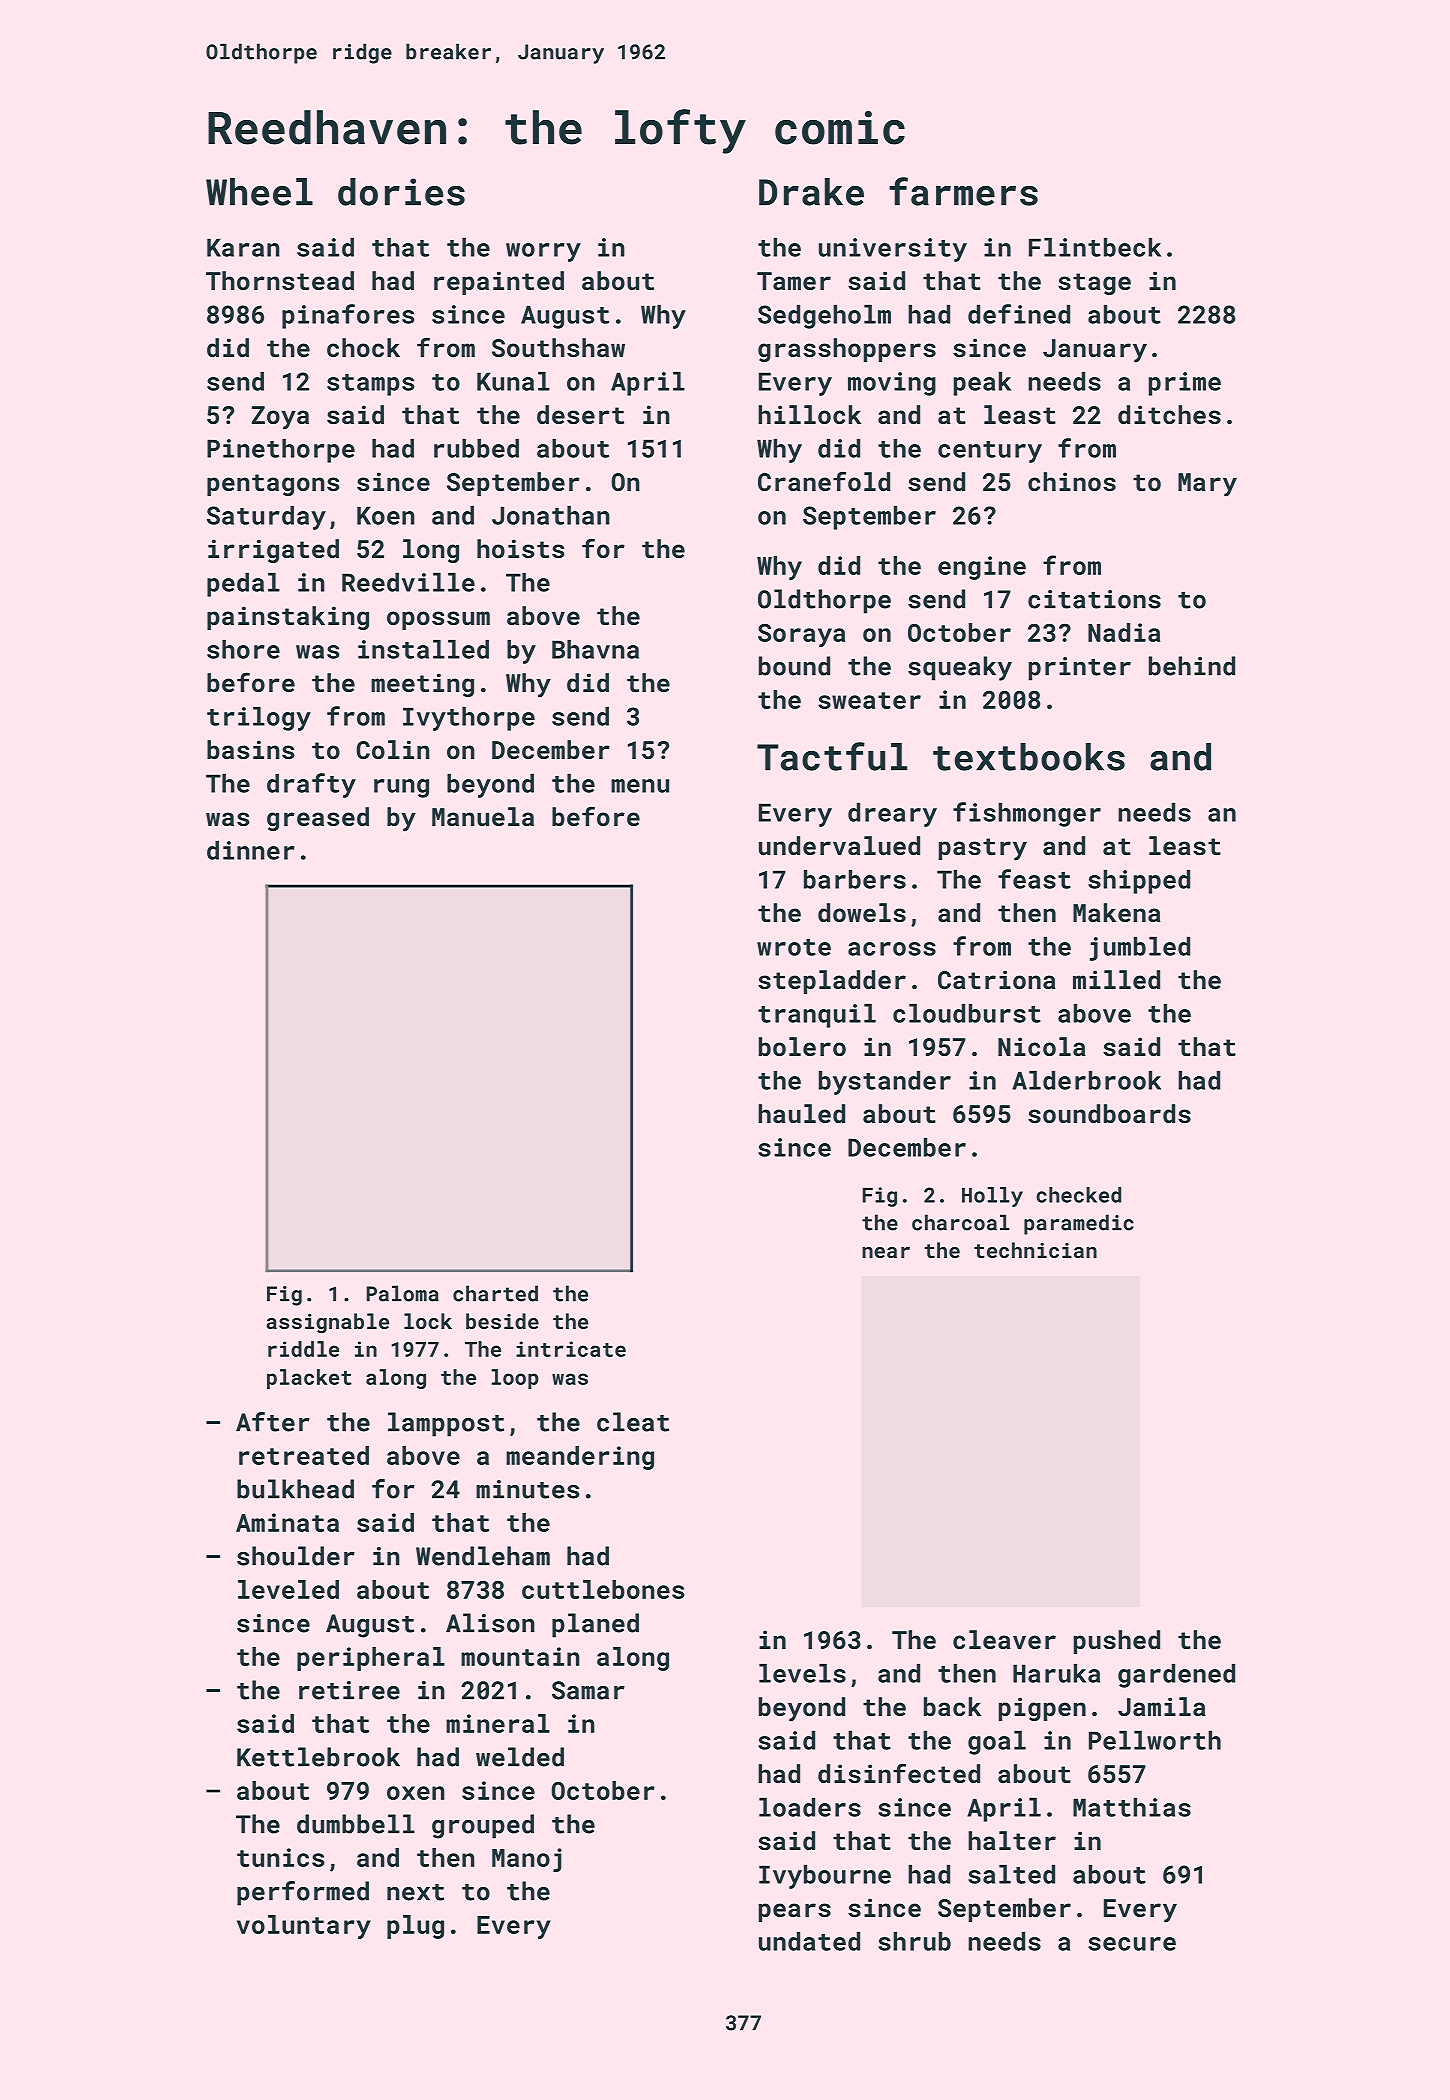 The image size is (1450, 2100). I want to click on Flintbeck, so click(1095, 247).
